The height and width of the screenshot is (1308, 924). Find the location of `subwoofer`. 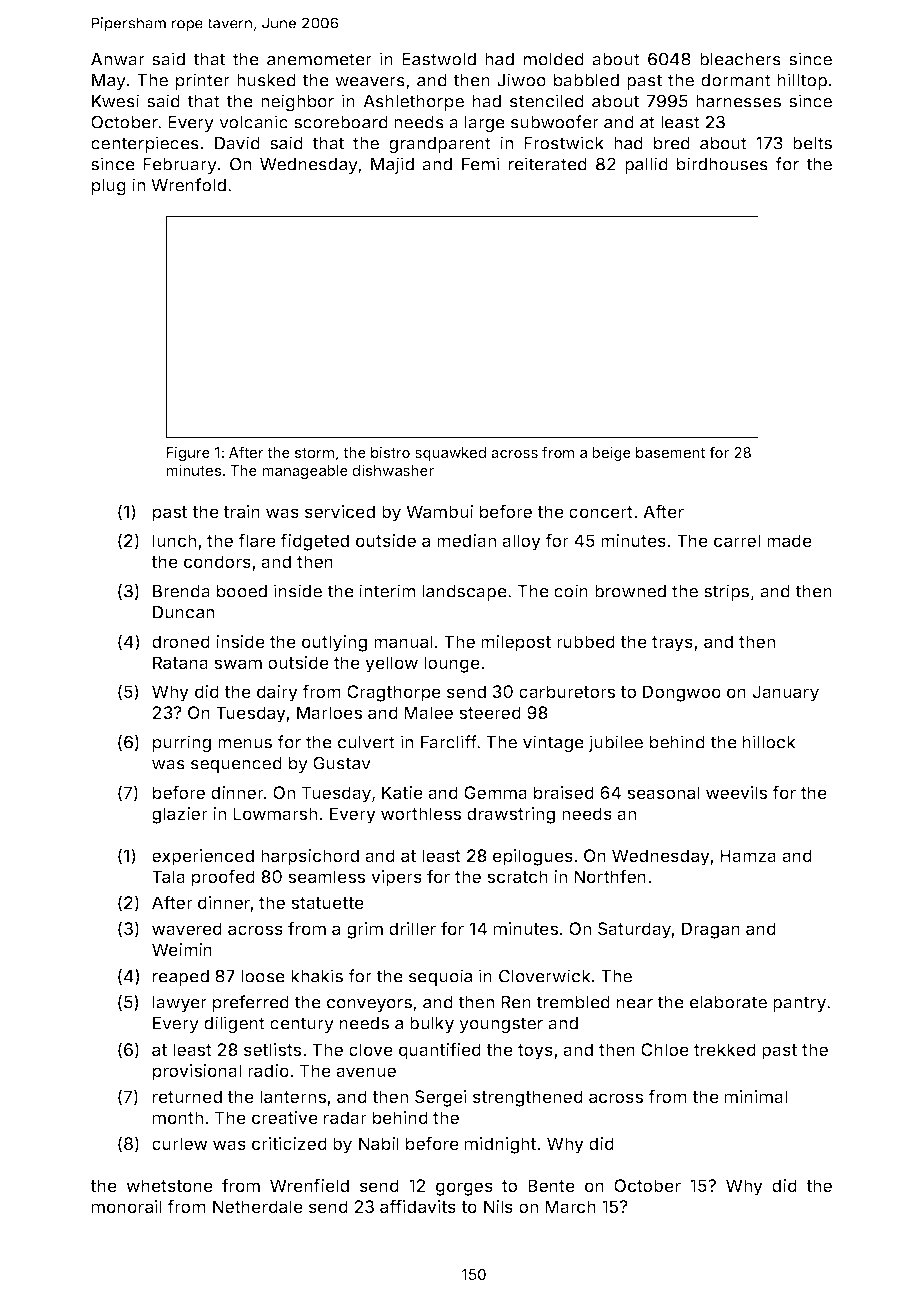

subwoofer is located at coordinates (555, 122).
